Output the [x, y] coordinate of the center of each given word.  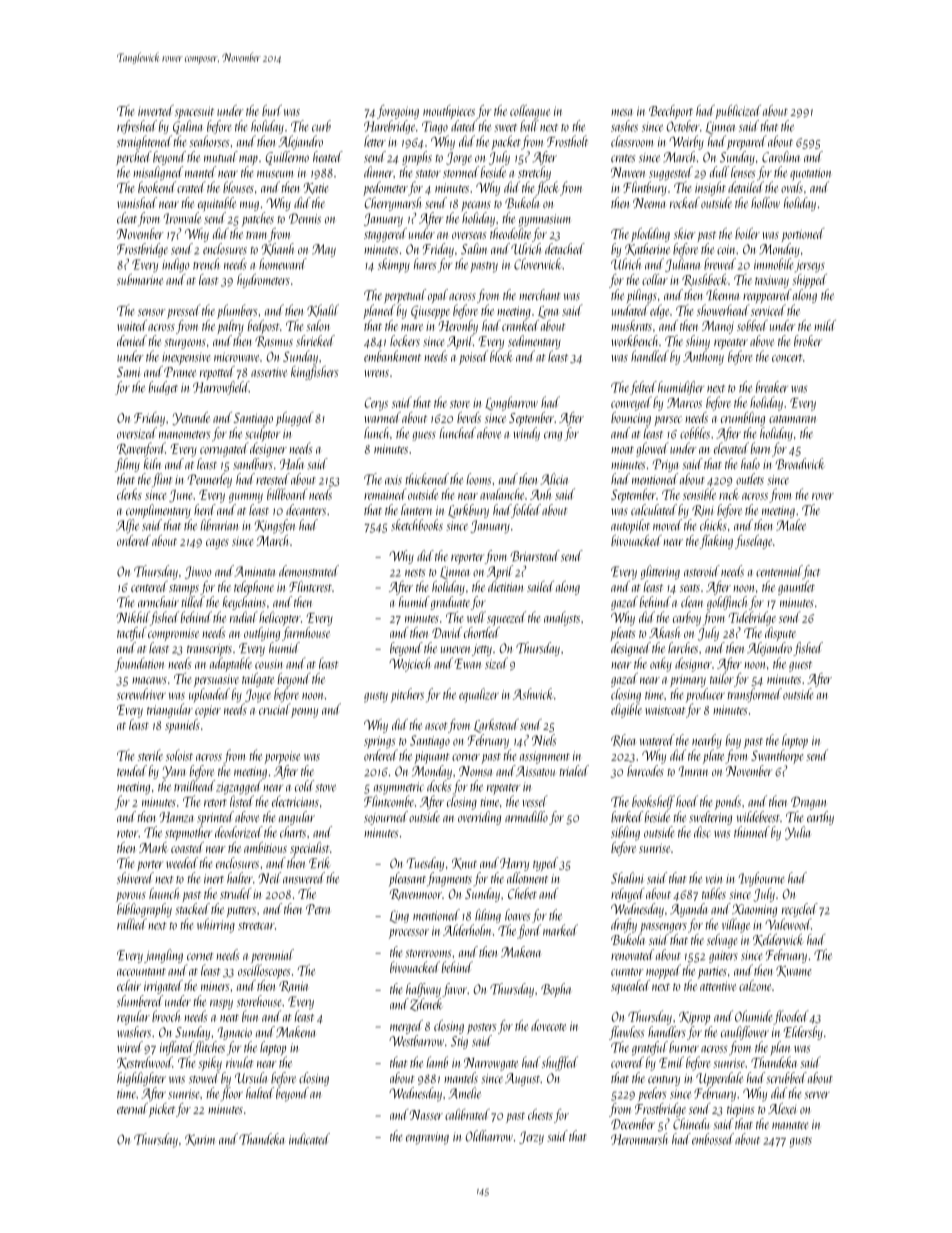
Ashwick [533, 694]
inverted [156, 110]
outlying [262, 634]
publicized [738, 112]
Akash [664, 632]
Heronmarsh [639, 1139]
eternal [132, 1108]
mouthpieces [449, 112]
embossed [713, 1139]
